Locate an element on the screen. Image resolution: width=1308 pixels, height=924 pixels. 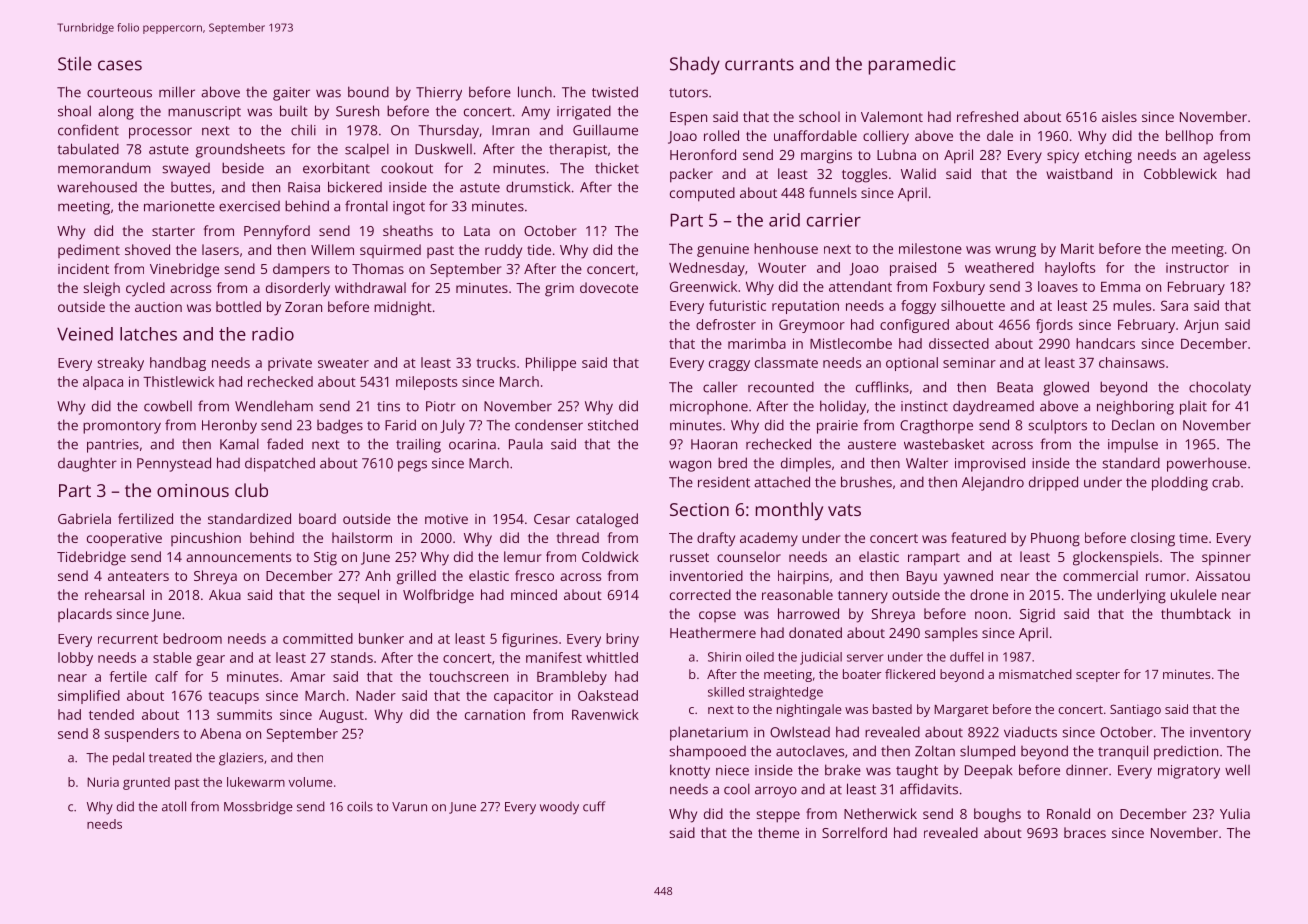
drumstick is located at coordinates (538, 187).
